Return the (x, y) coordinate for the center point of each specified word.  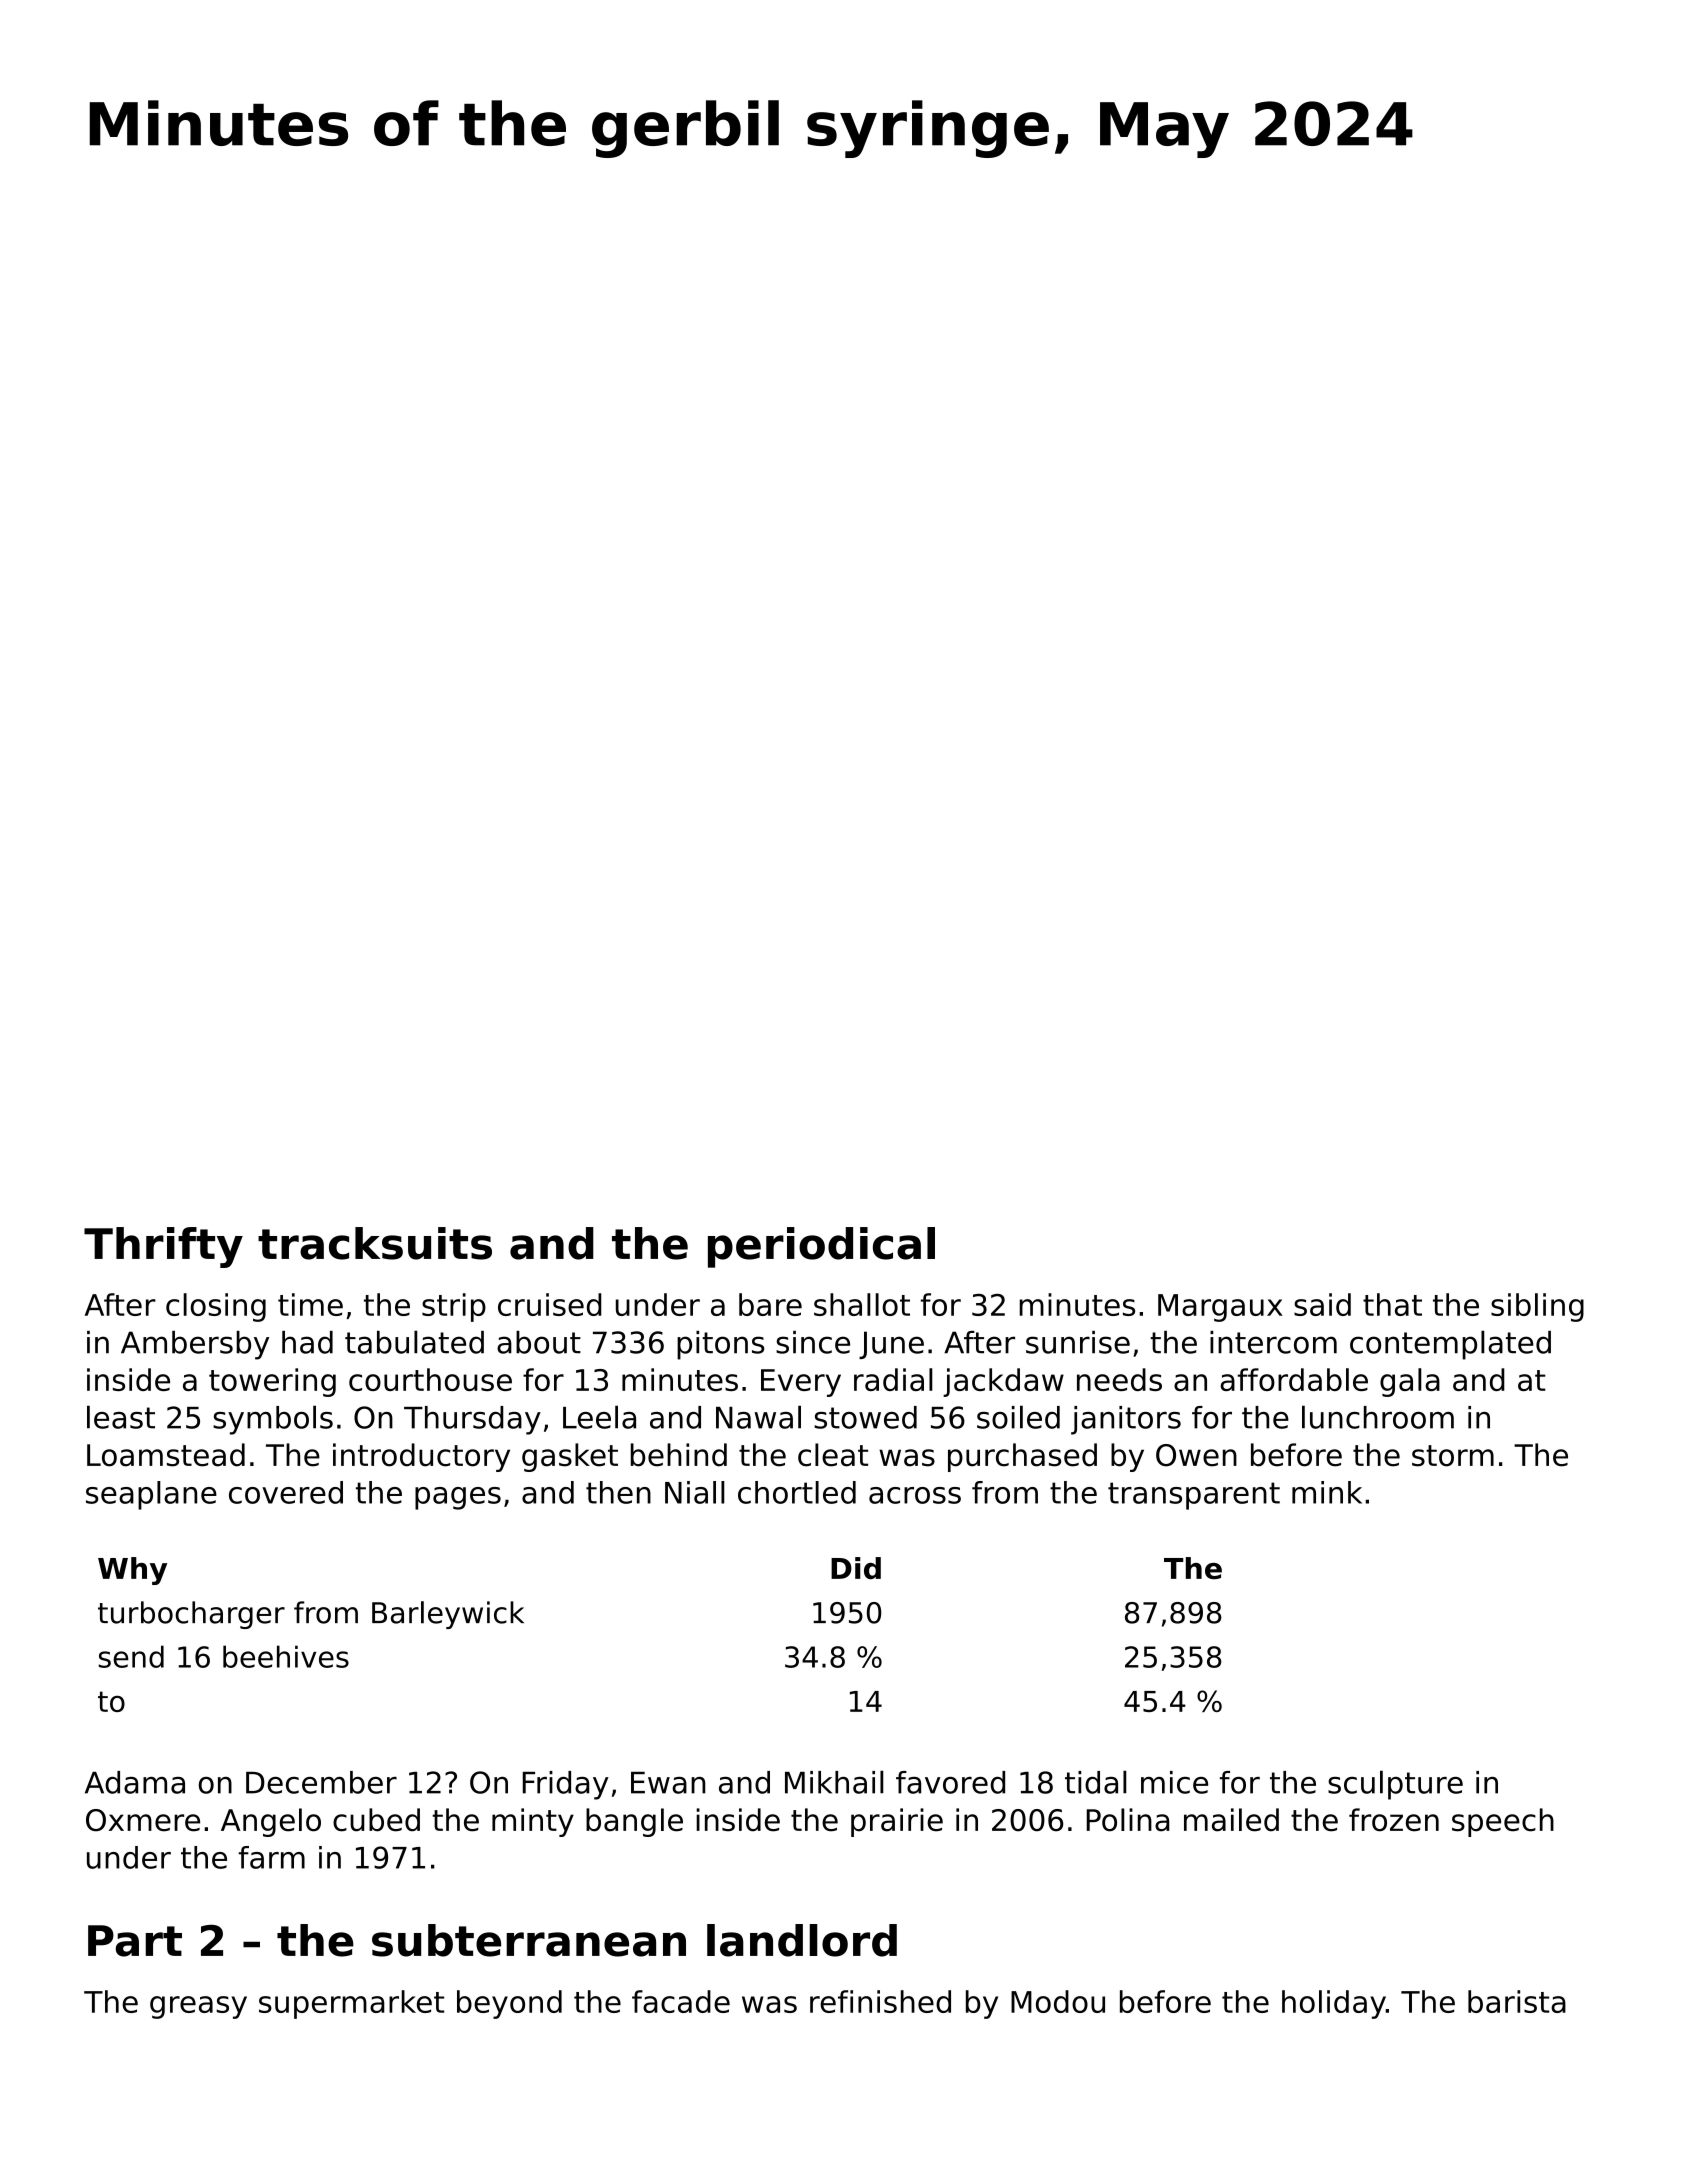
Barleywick (448, 1615)
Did (856, 1568)
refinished (880, 2001)
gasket (570, 1457)
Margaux (1220, 1308)
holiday (1334, 2004)
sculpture (1395, 1785)
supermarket (351, 2004)
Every (801, 1383)
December (321, 1782)
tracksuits (375, 1243)
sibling (1537, 1307)
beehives (286, 1656)
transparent (1194, 1496)
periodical (821, 1247)
